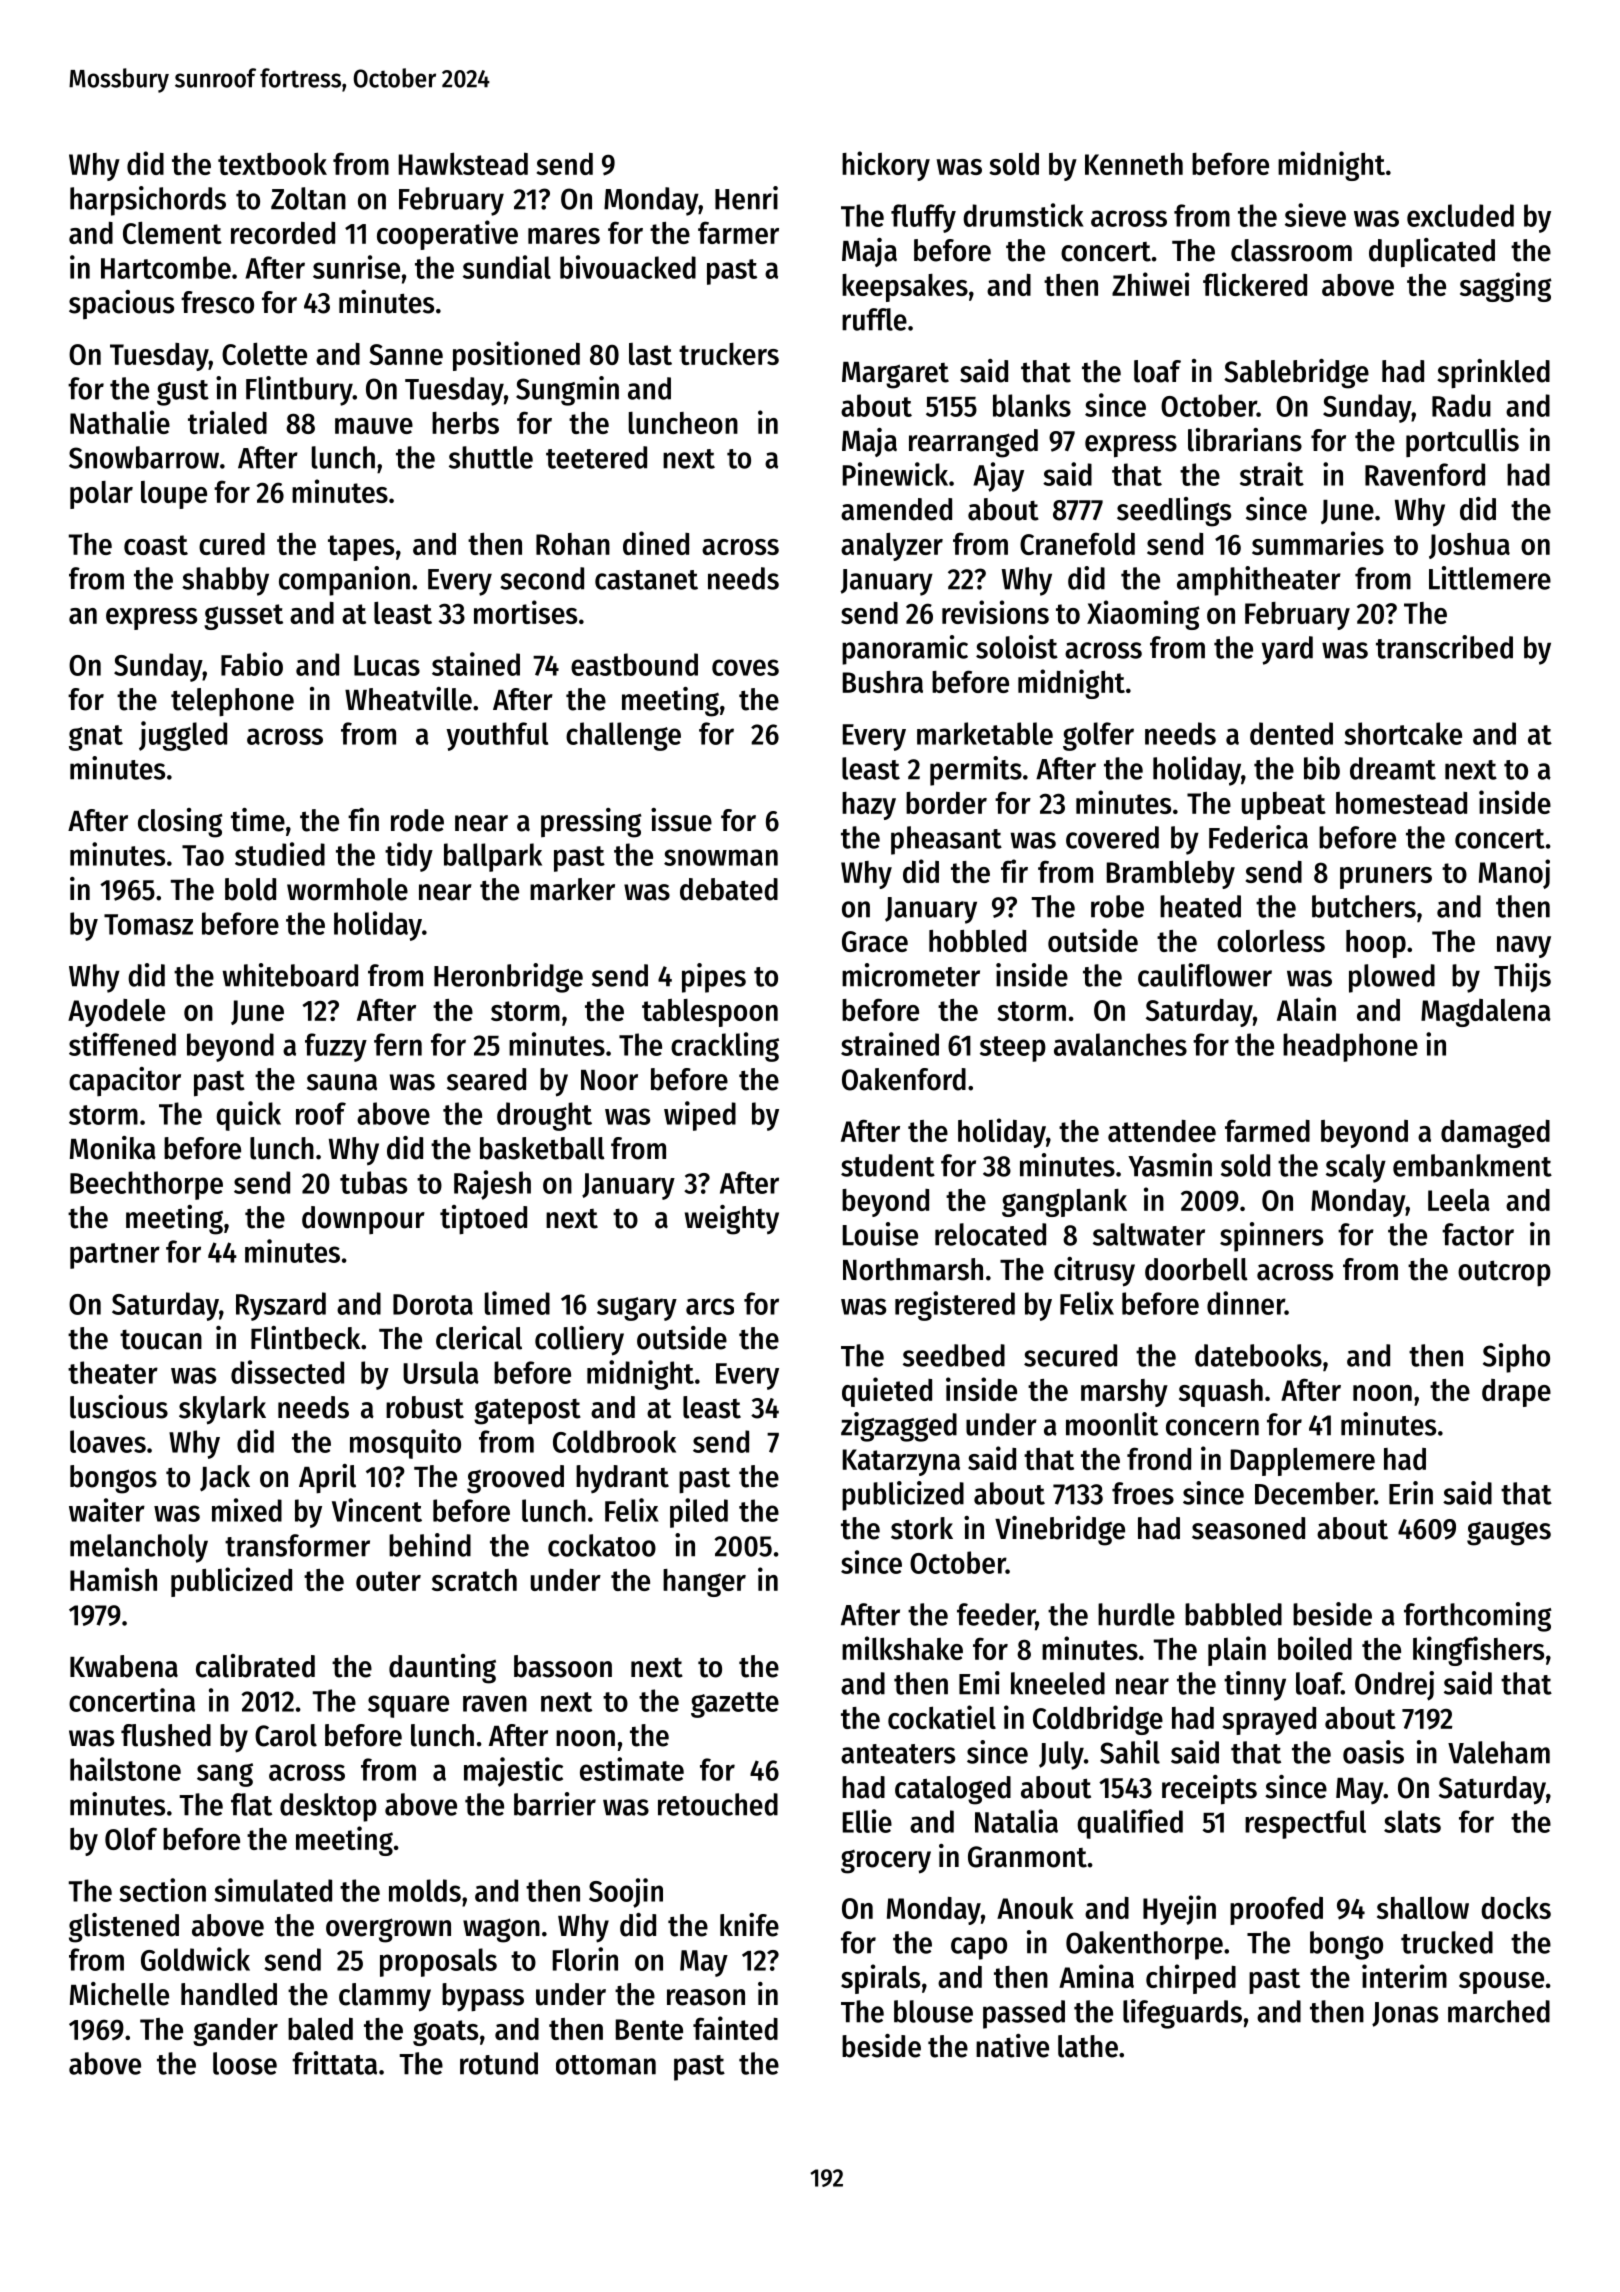 Image resolution: width=1620 pixels, height=2292 pixels. Describe the element at coordinates (1460, 215) in the screenshot. I see `excluded` at that location.
